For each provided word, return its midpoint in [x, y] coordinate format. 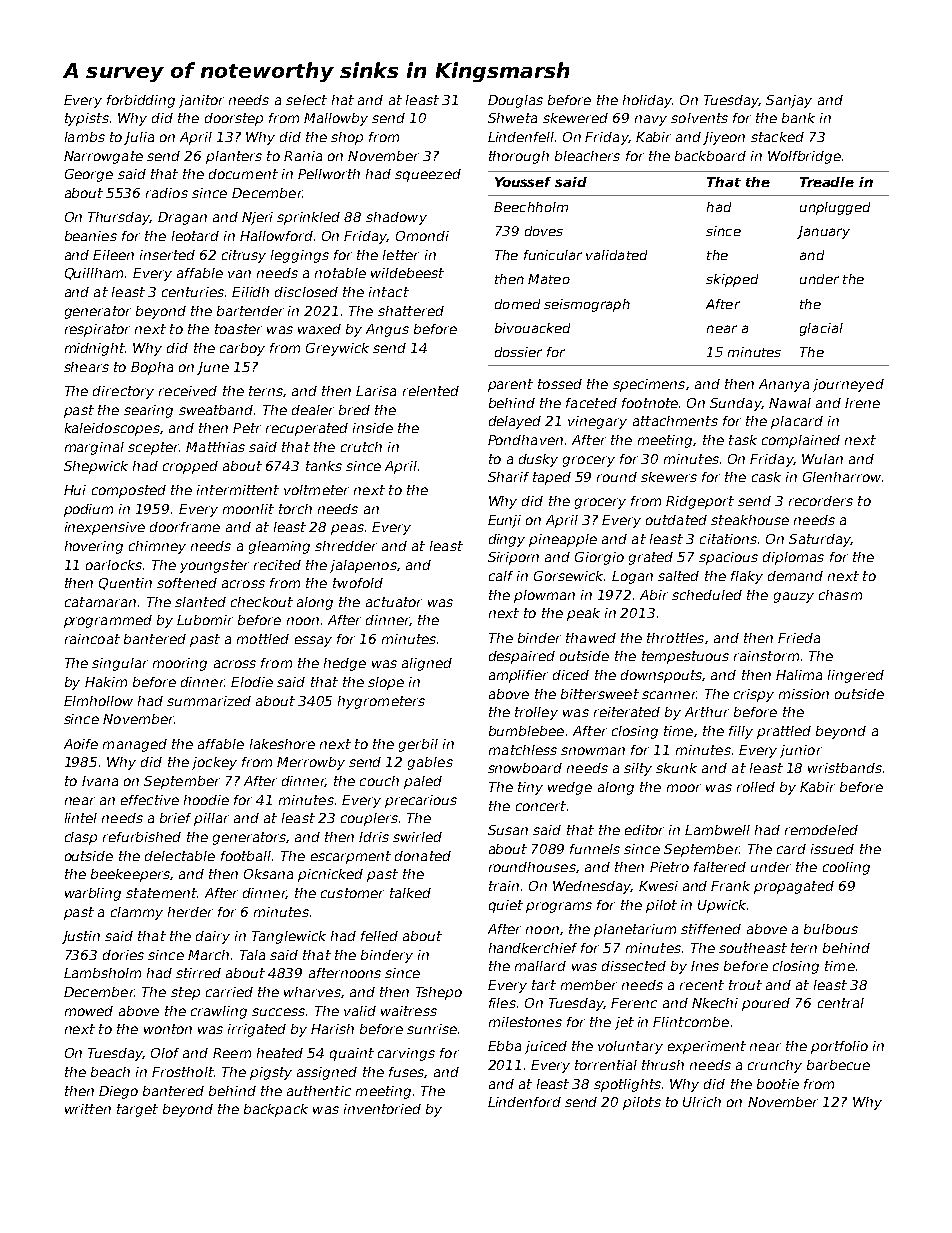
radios [167, 193]
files [502, 1003]
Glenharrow [842, 477]
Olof [165, 1053]
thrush [663, 1065]
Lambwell [717, 830]
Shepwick [96, 467]
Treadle [827, 182]
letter [401, 255]
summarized [209, 701]
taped [552, 478]
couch [379, 781]
